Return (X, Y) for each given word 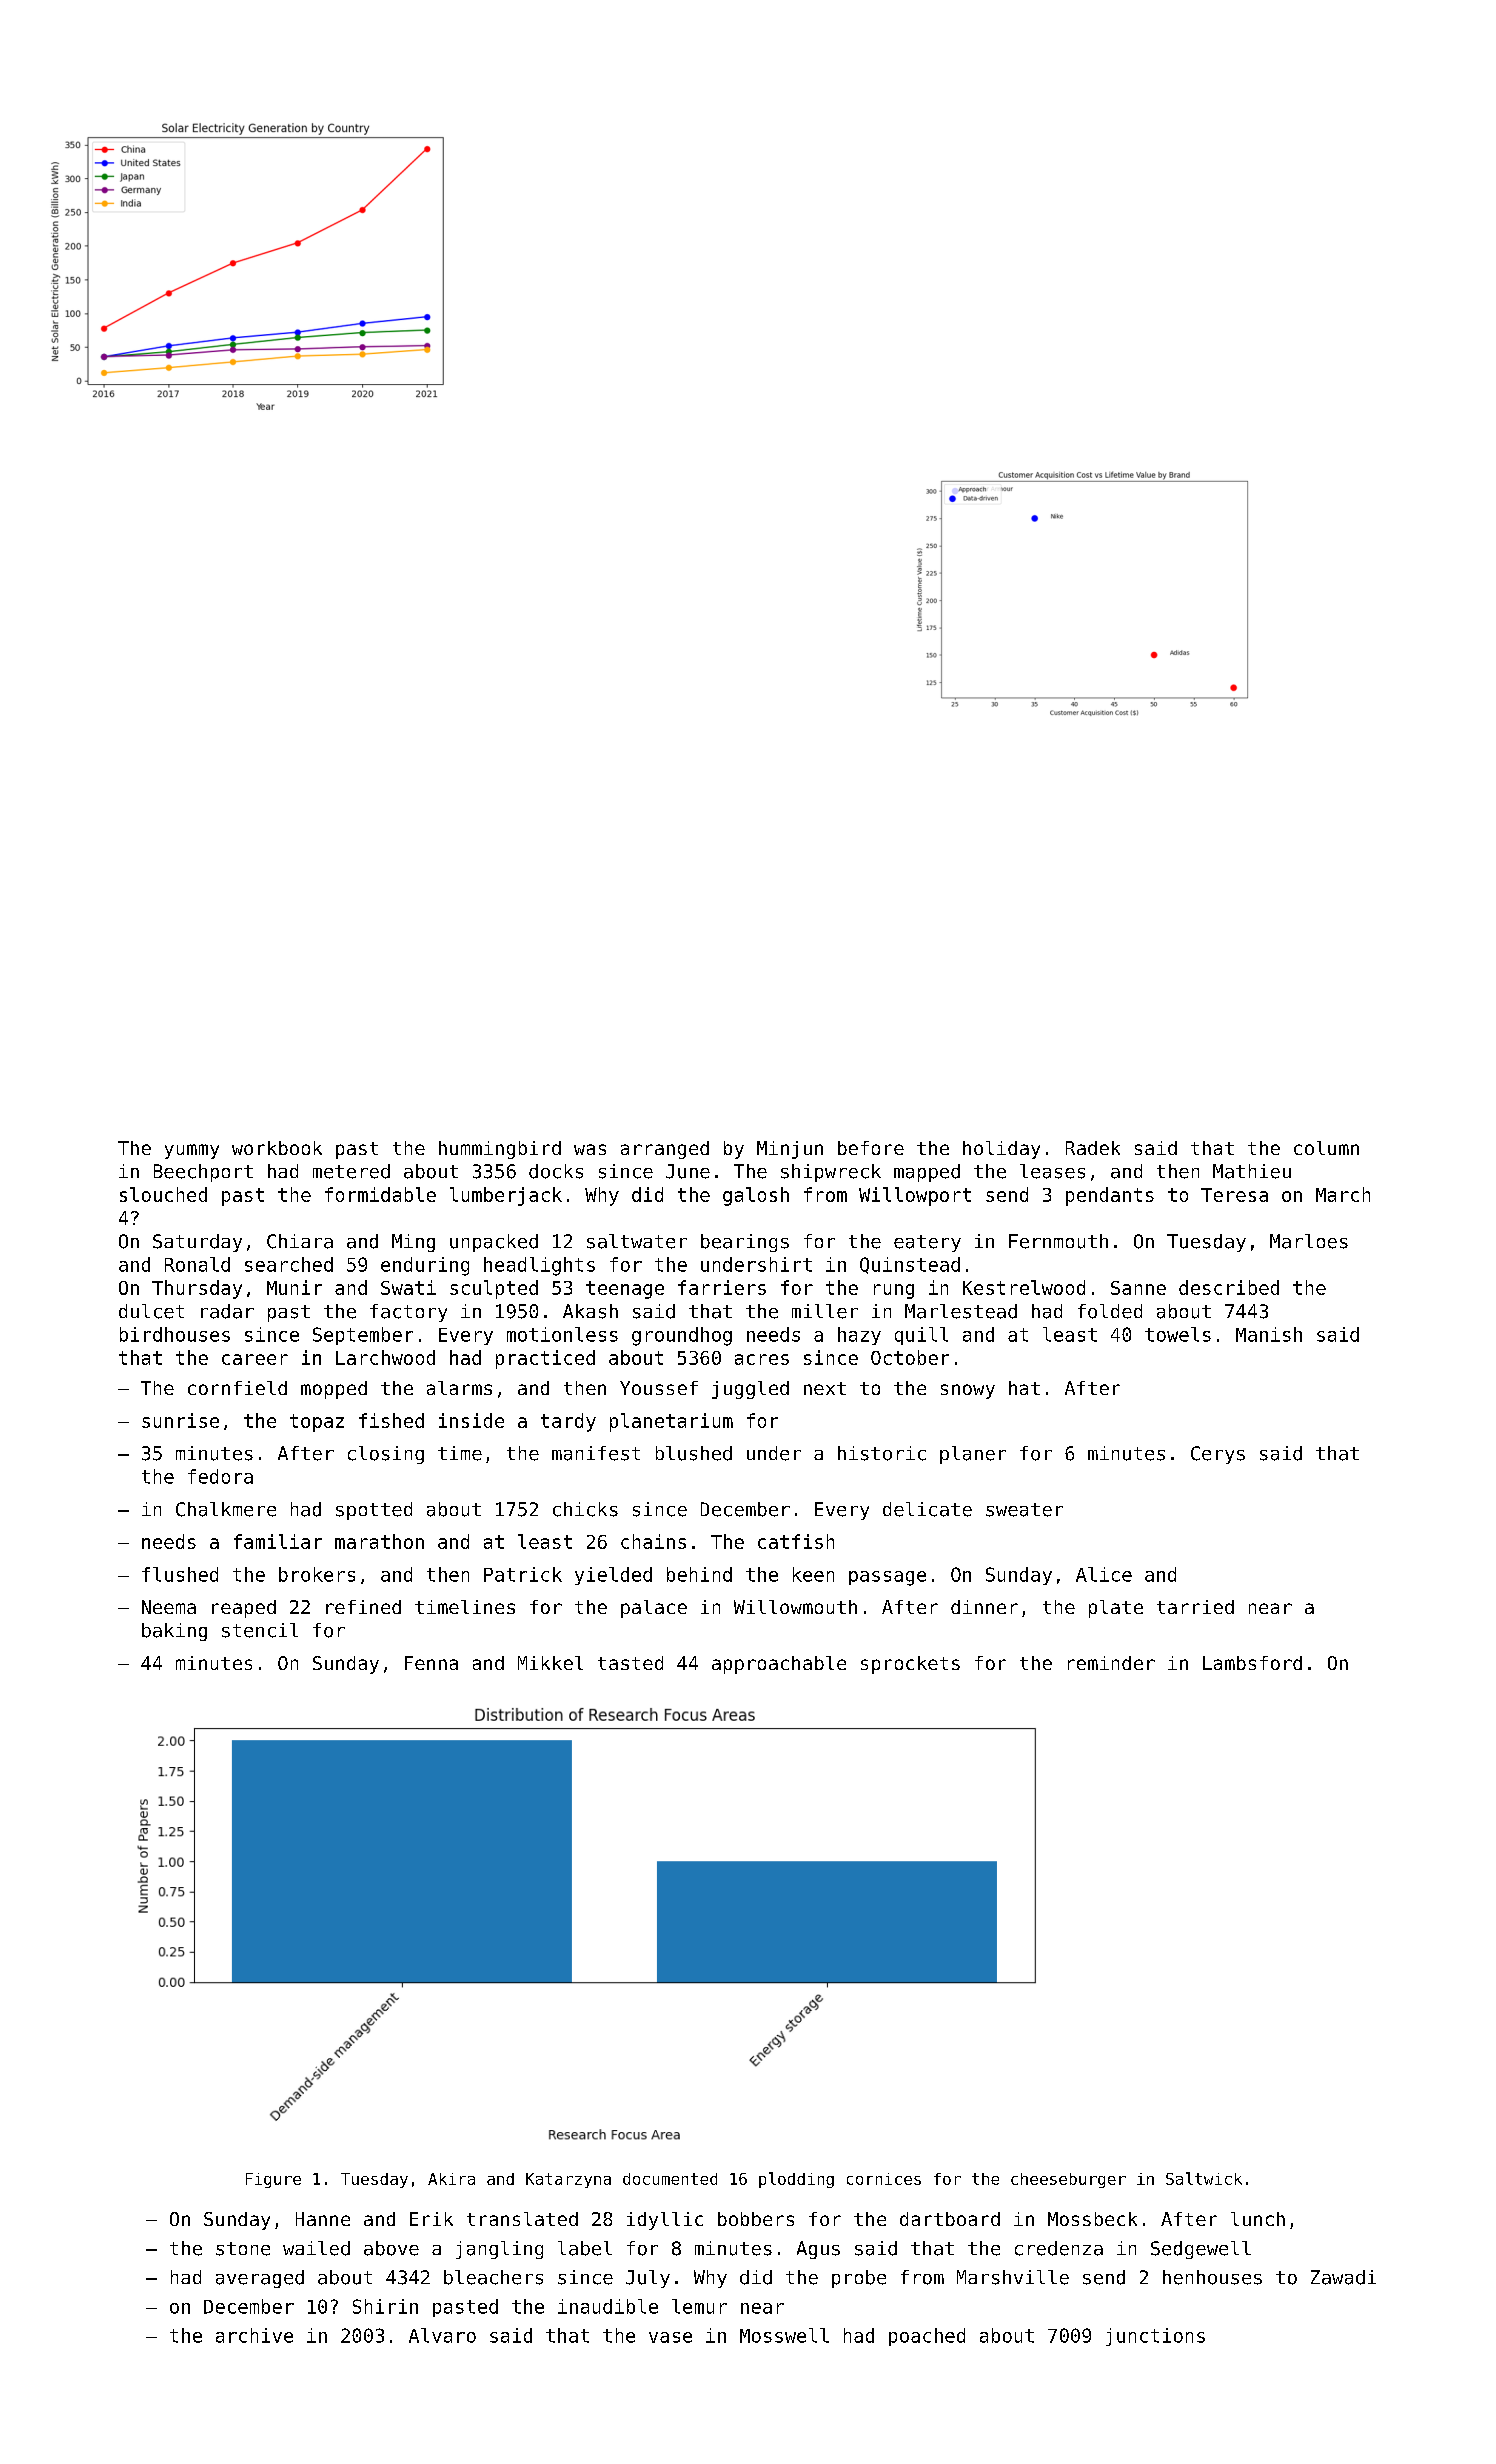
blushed (694, 1453)
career (255, 1359)
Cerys (1218, 1455)
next (825, 1388)
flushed (180, 1574)
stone (243, 2249)
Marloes (1309, 1241)
